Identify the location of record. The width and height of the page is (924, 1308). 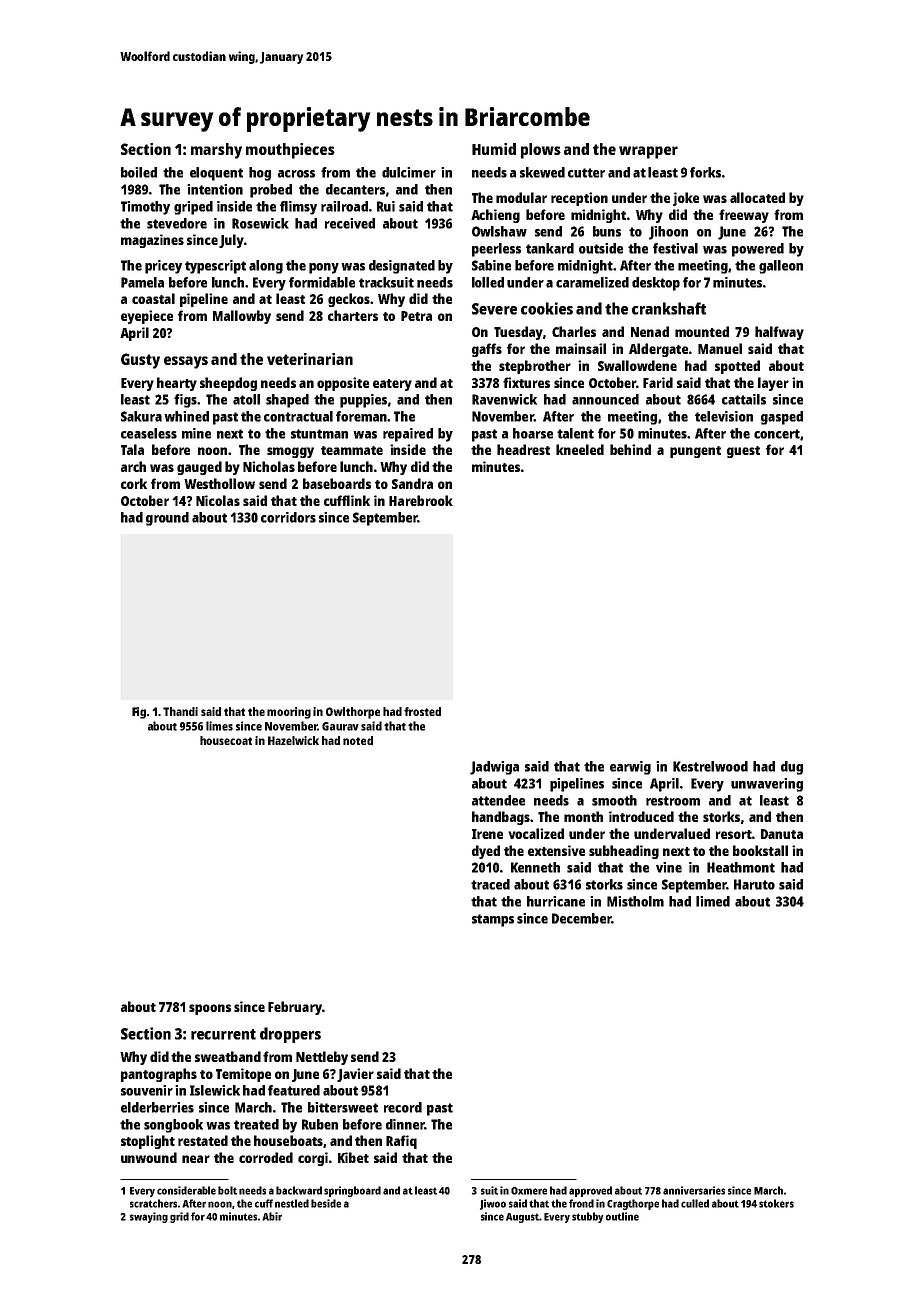
(403, 1107).
